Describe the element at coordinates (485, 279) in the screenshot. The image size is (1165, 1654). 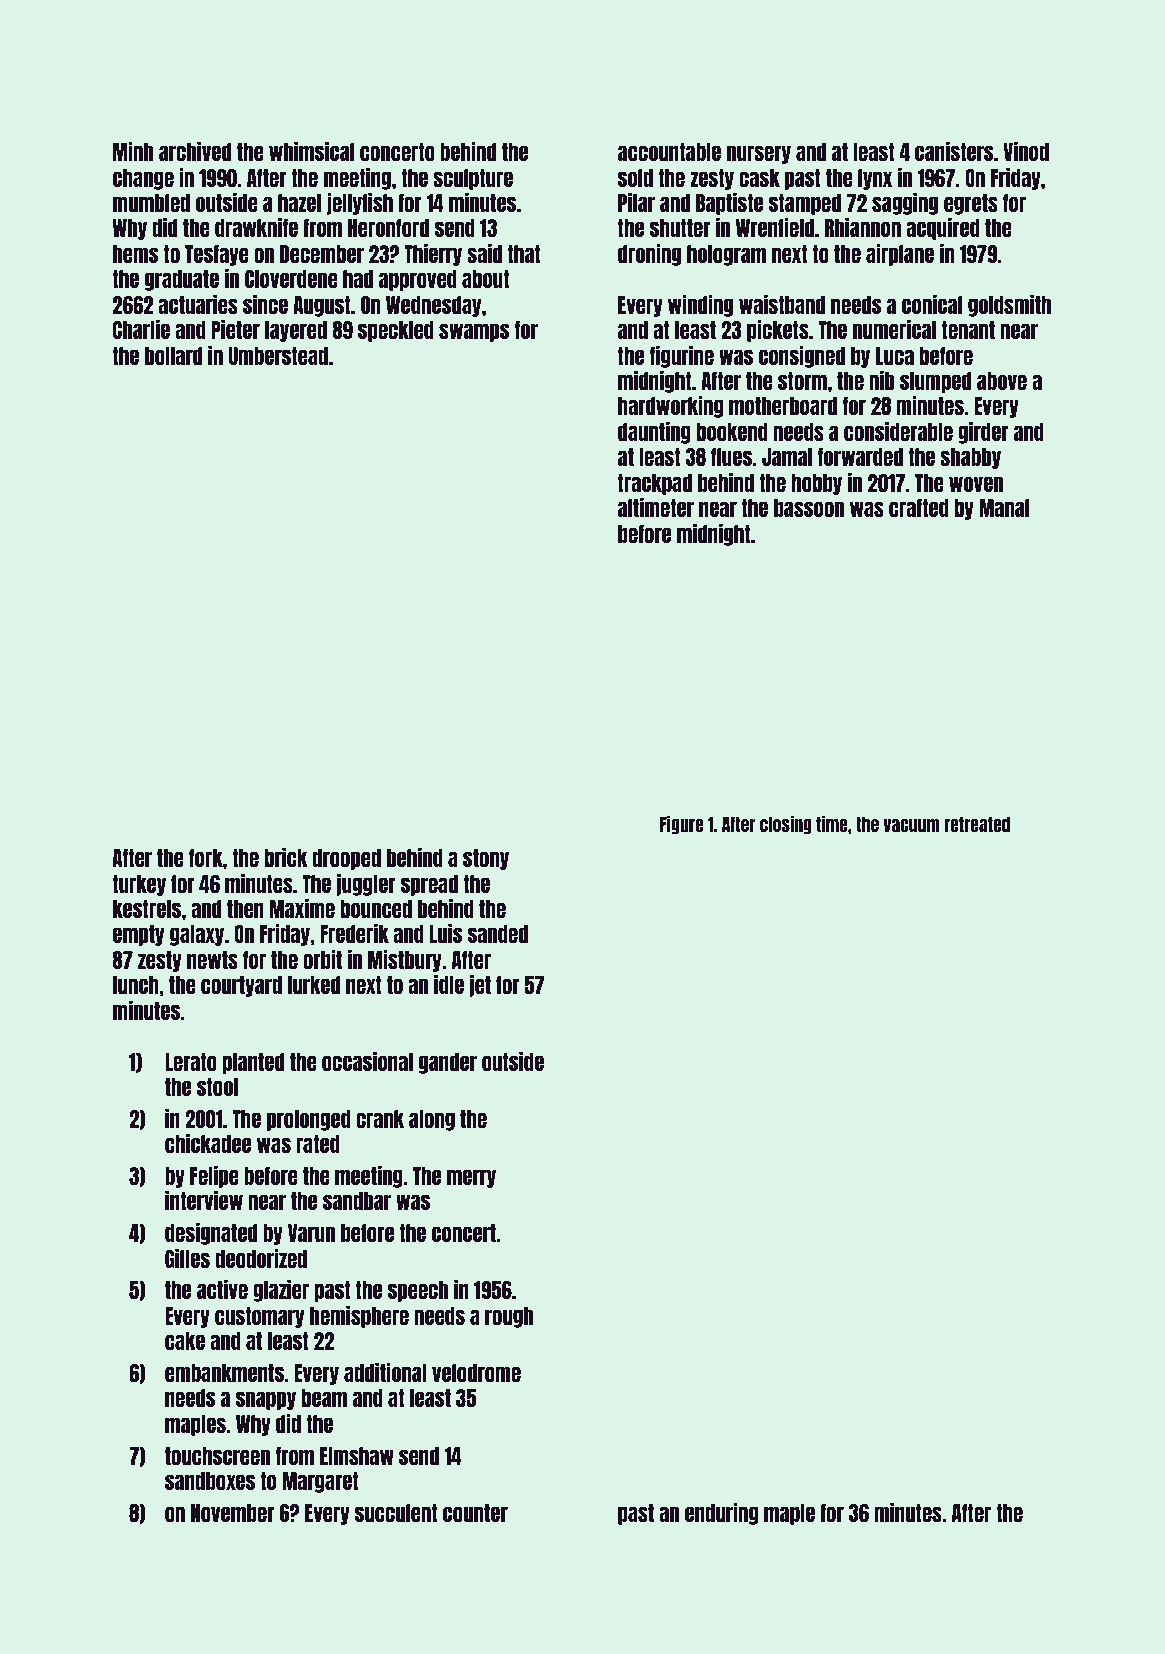
I see `about` at that location.
